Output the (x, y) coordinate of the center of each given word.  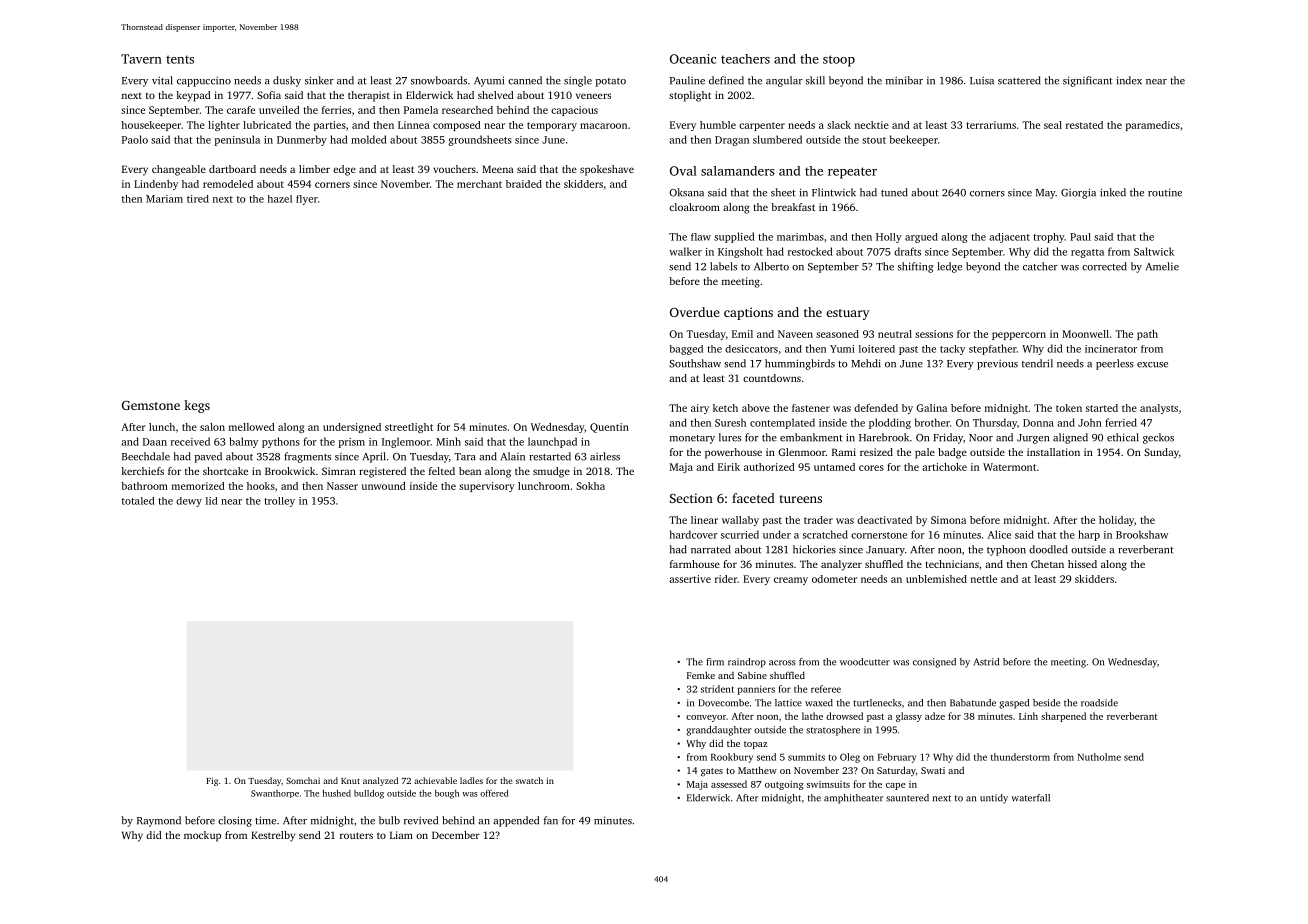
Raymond (159, 821)
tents (180, 59)
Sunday (1161, 453)
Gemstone (151, 405)
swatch (529, 780)
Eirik (729, 467)
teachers (745, 59)
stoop (839, 61)
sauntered (907, 798)
